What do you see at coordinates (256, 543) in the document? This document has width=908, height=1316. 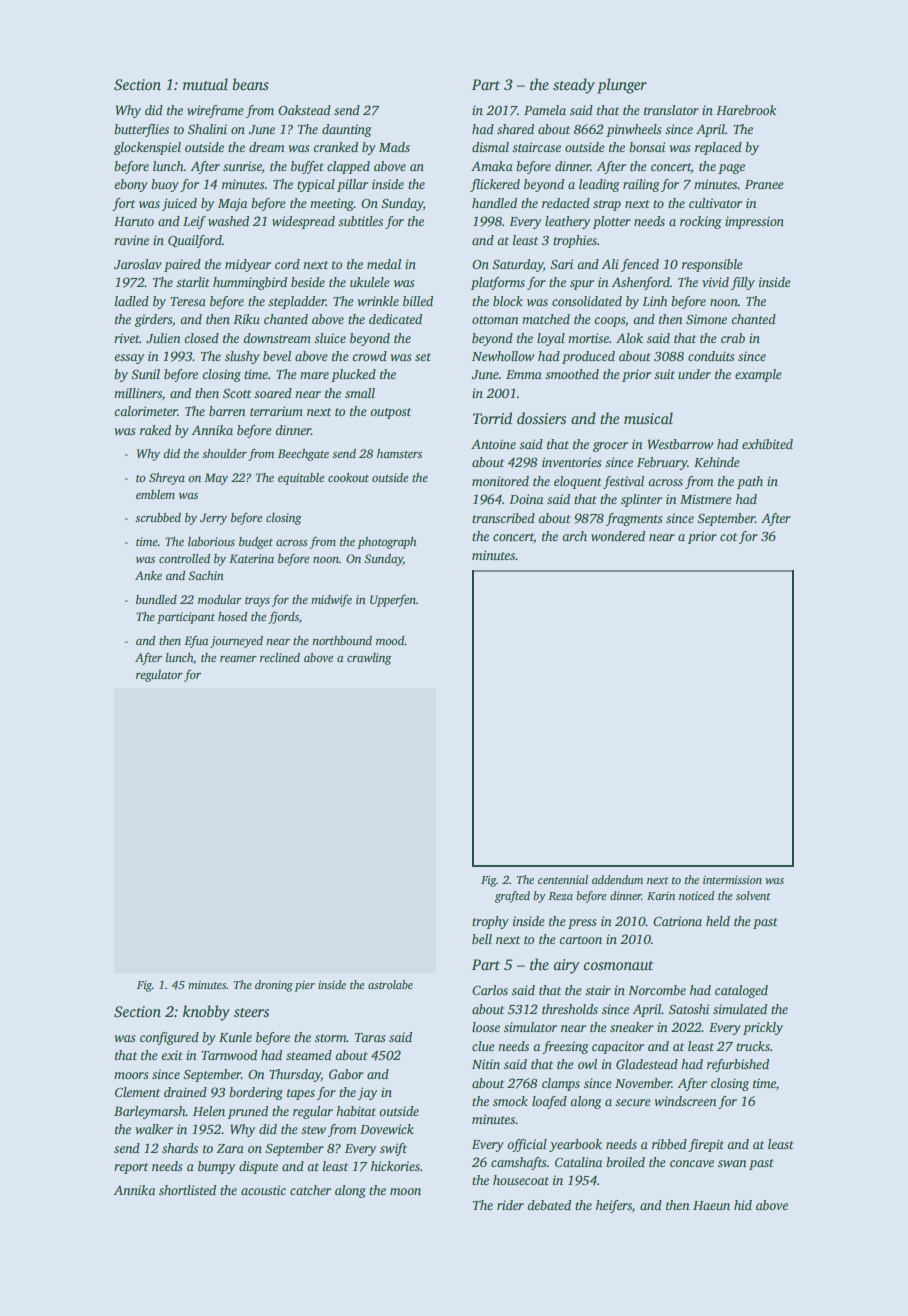 I see `budget` at bounding box center [256, 543].
